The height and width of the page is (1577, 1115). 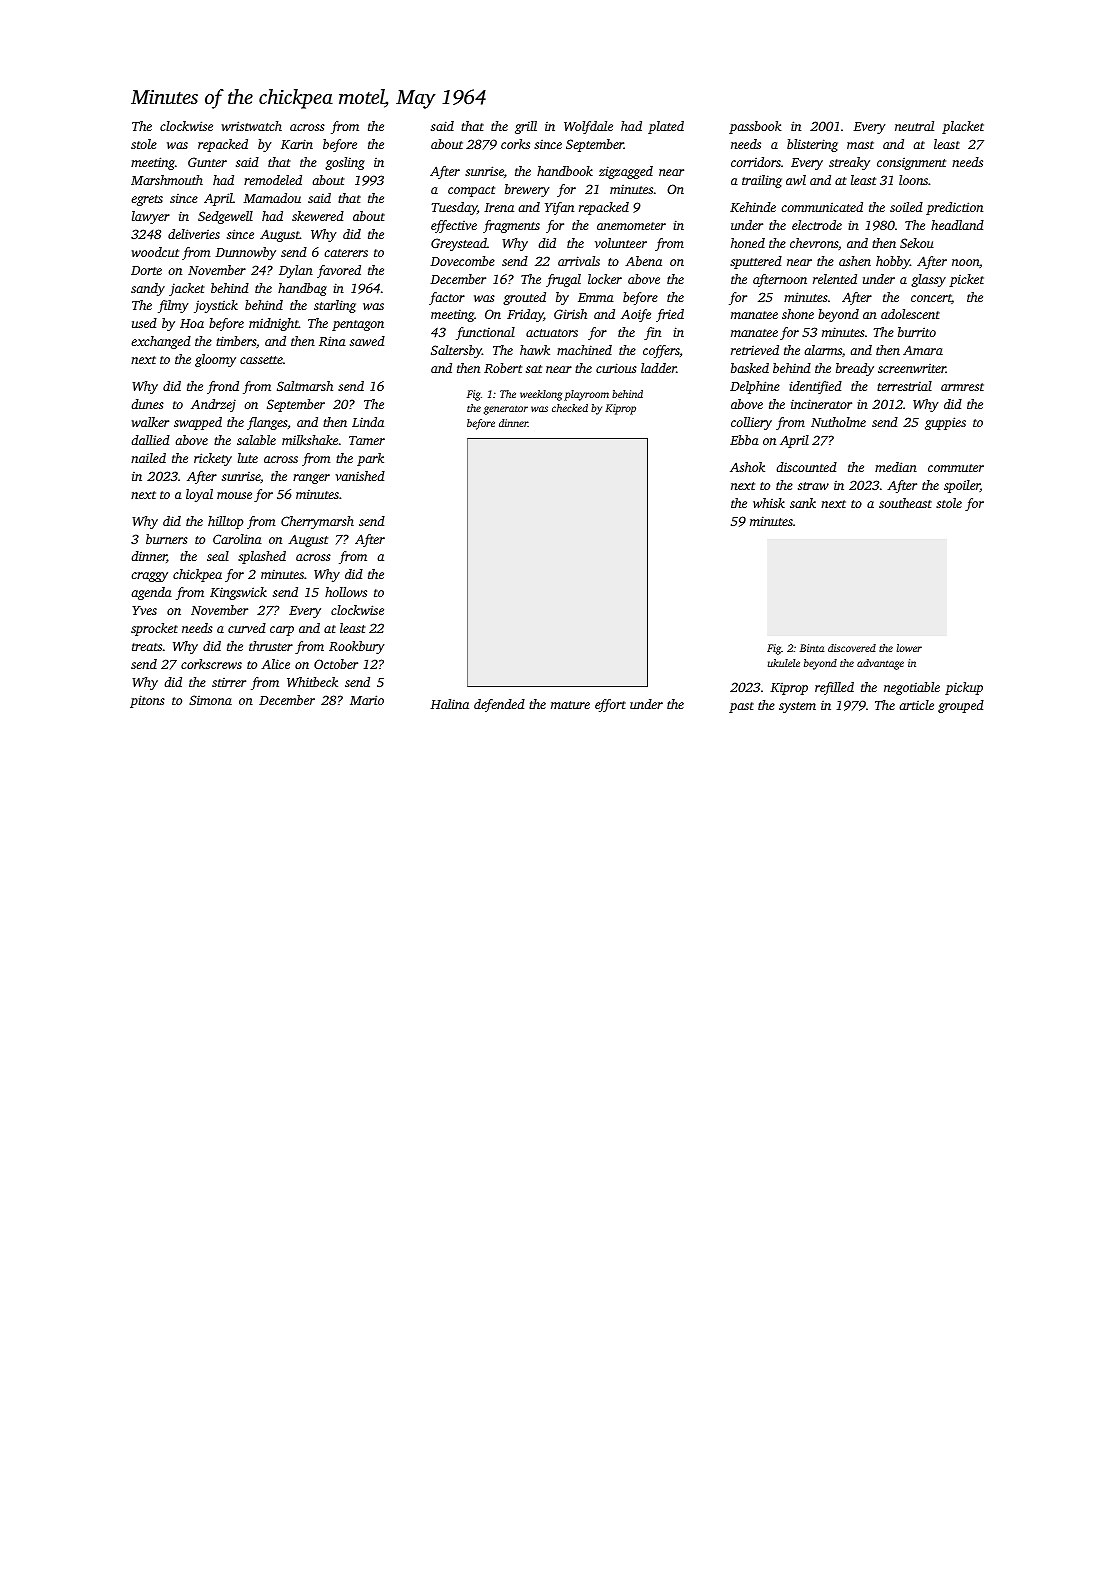 What do you see at coordinates (237, 539) in the page?
I see `Carolina` at bounding box center [237, 539].
